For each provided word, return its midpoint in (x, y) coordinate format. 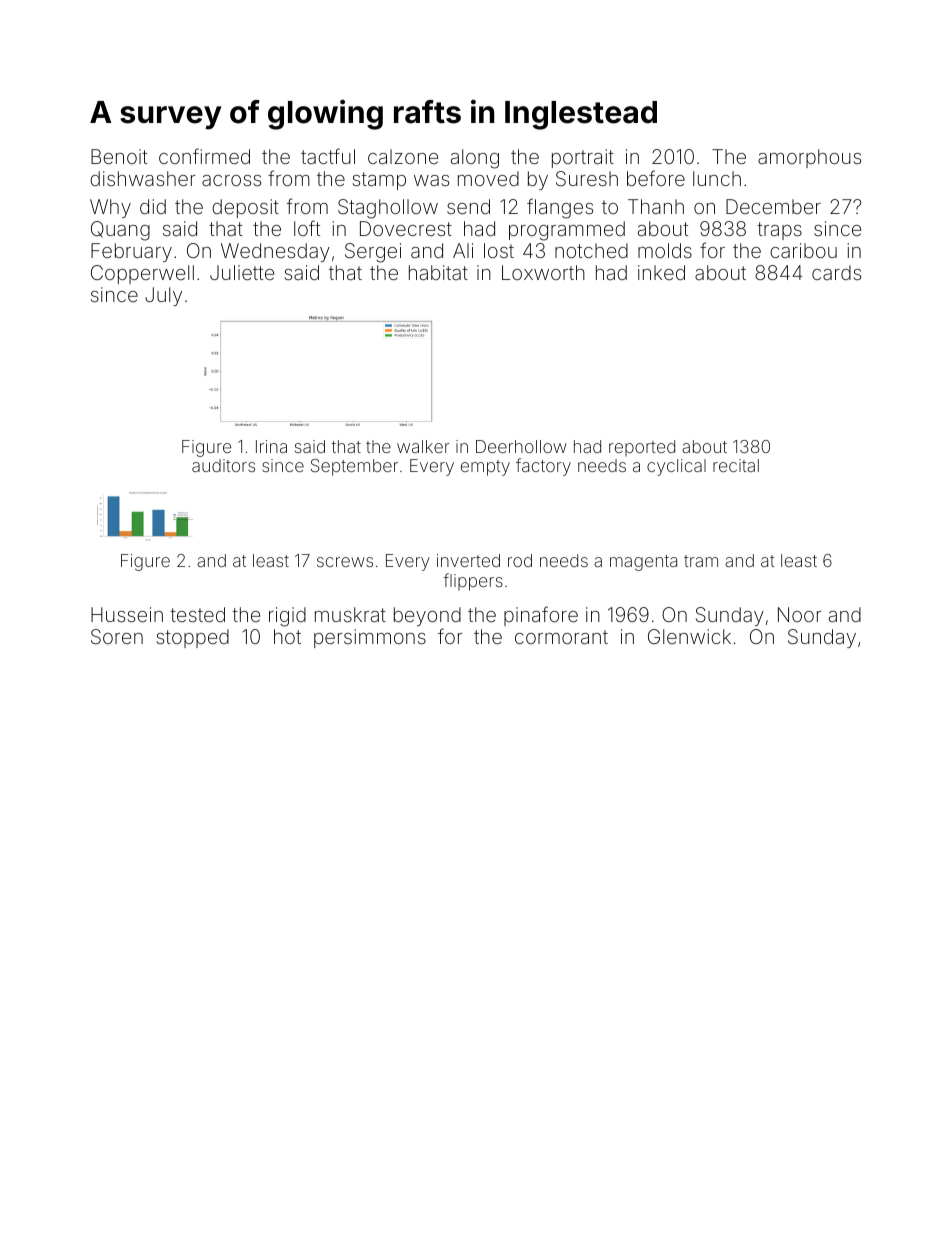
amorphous (809, 158)
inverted (468, 560)
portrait (583, 158)
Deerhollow (521, 446)
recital (736, 465)
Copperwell (142, 274)
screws (345, 562)
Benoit (119, 156)
